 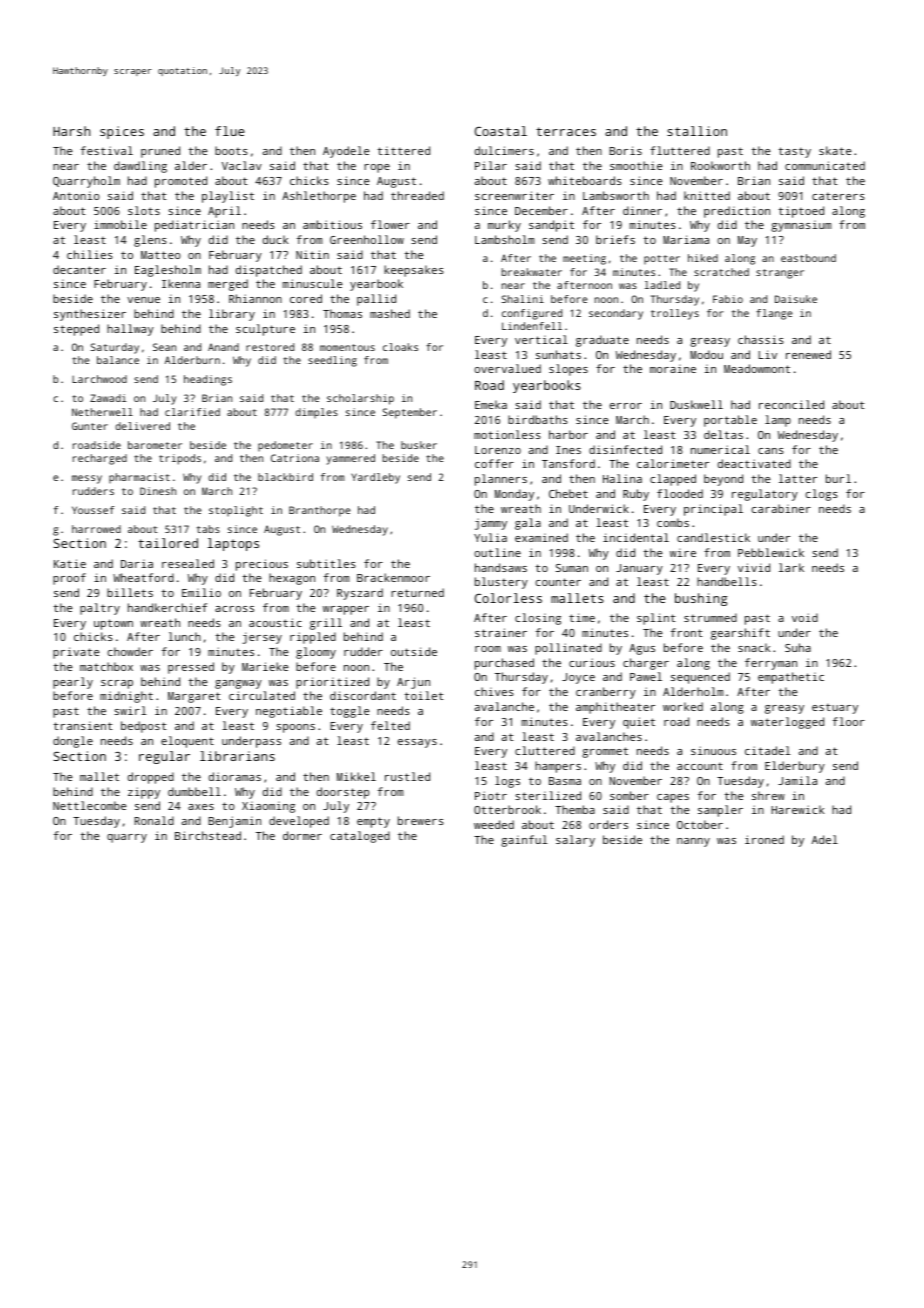 I want to click on briefs, so click(x=615, y=239).
